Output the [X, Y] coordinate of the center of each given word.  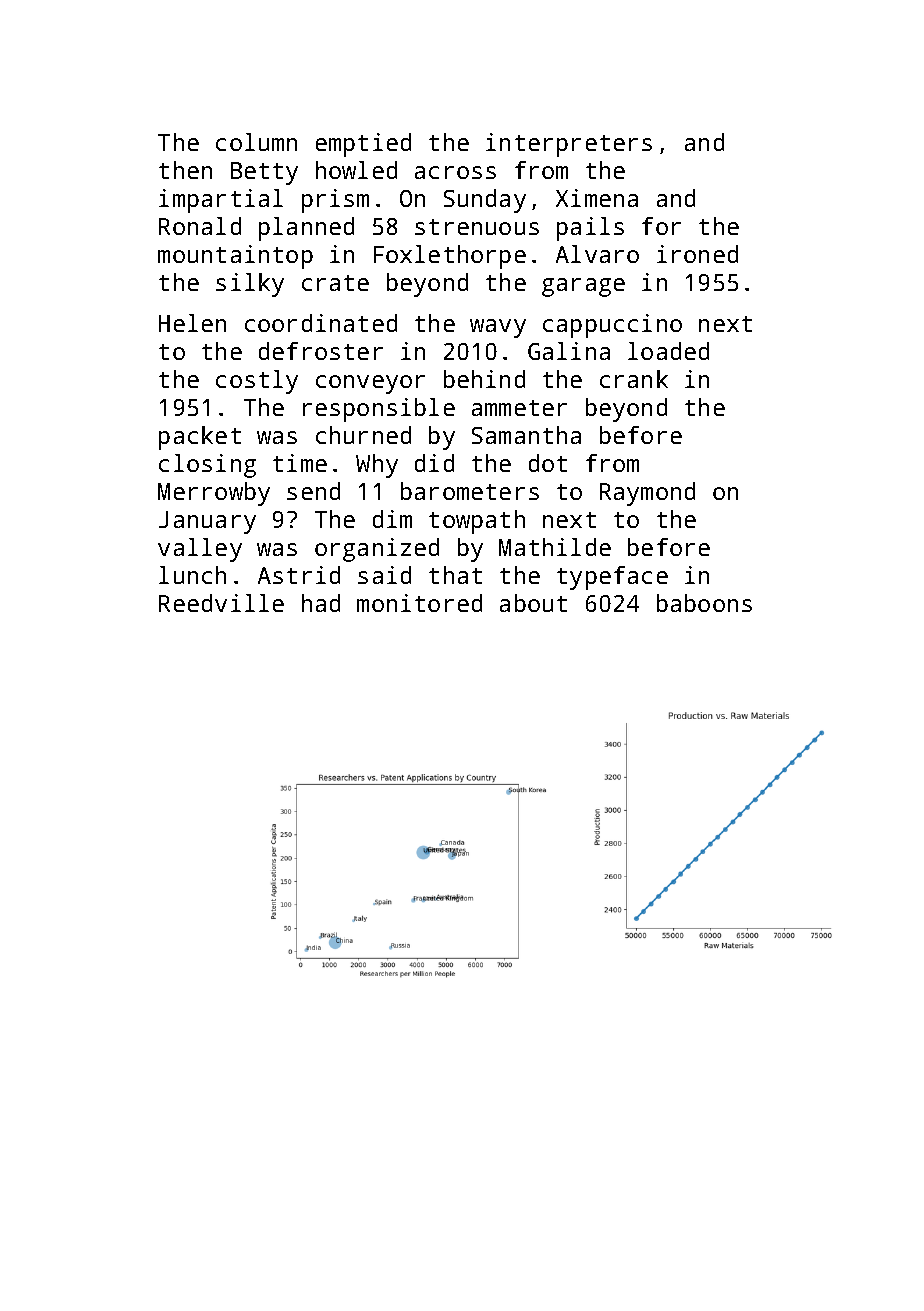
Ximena [597, 198]
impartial [221, 201]
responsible [379, 410]
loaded [668, 351]
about [533, 603]
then [185, 170]
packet [200, 438]
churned [363, 435]
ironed [697, 254]
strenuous [477, 227]
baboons [704, 603]
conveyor [370, 384]
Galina [569, 351]
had [321, 603]
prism [335, 201]
